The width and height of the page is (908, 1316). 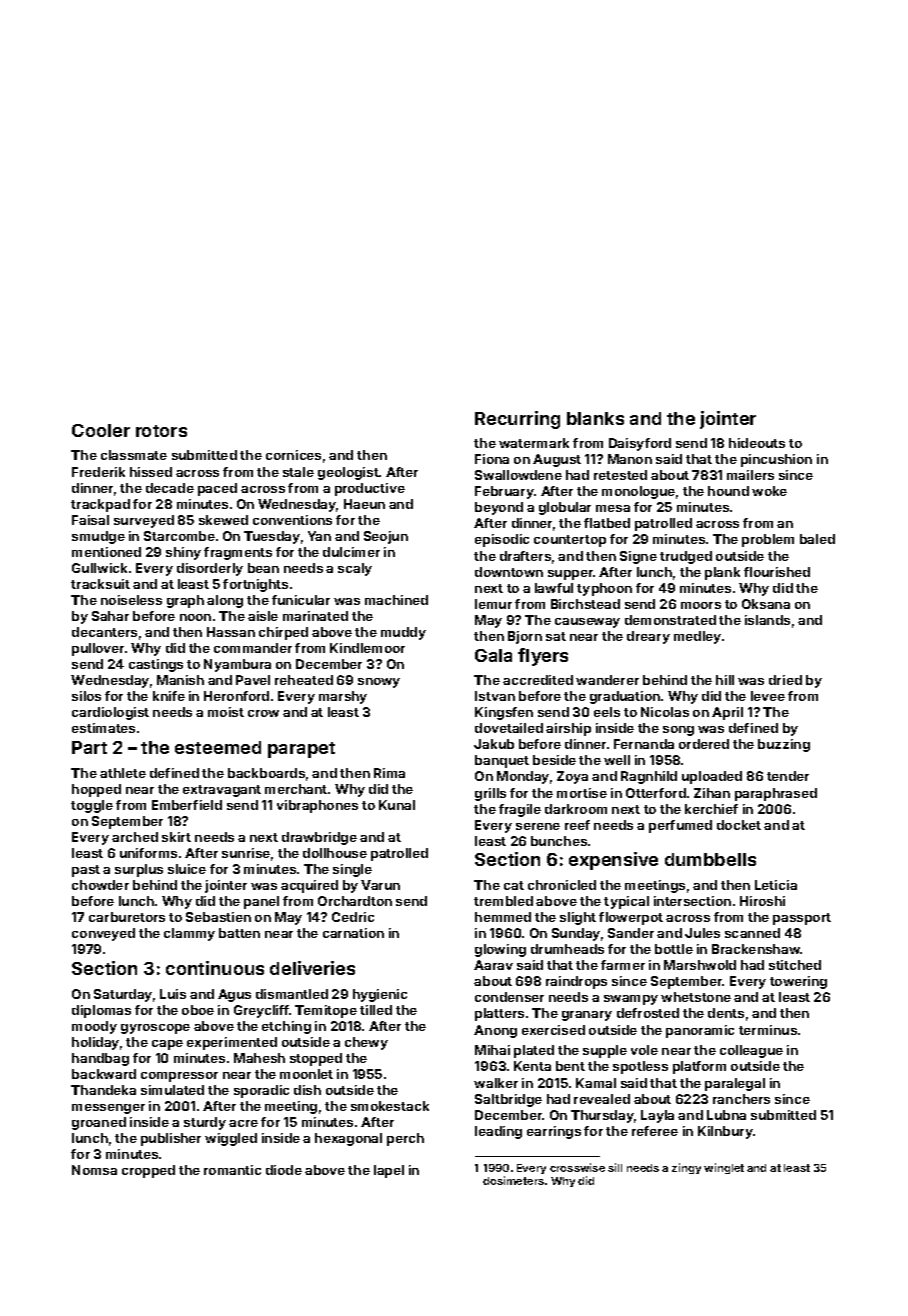 I want to click on Cooler, so click(x=101, y=430).
